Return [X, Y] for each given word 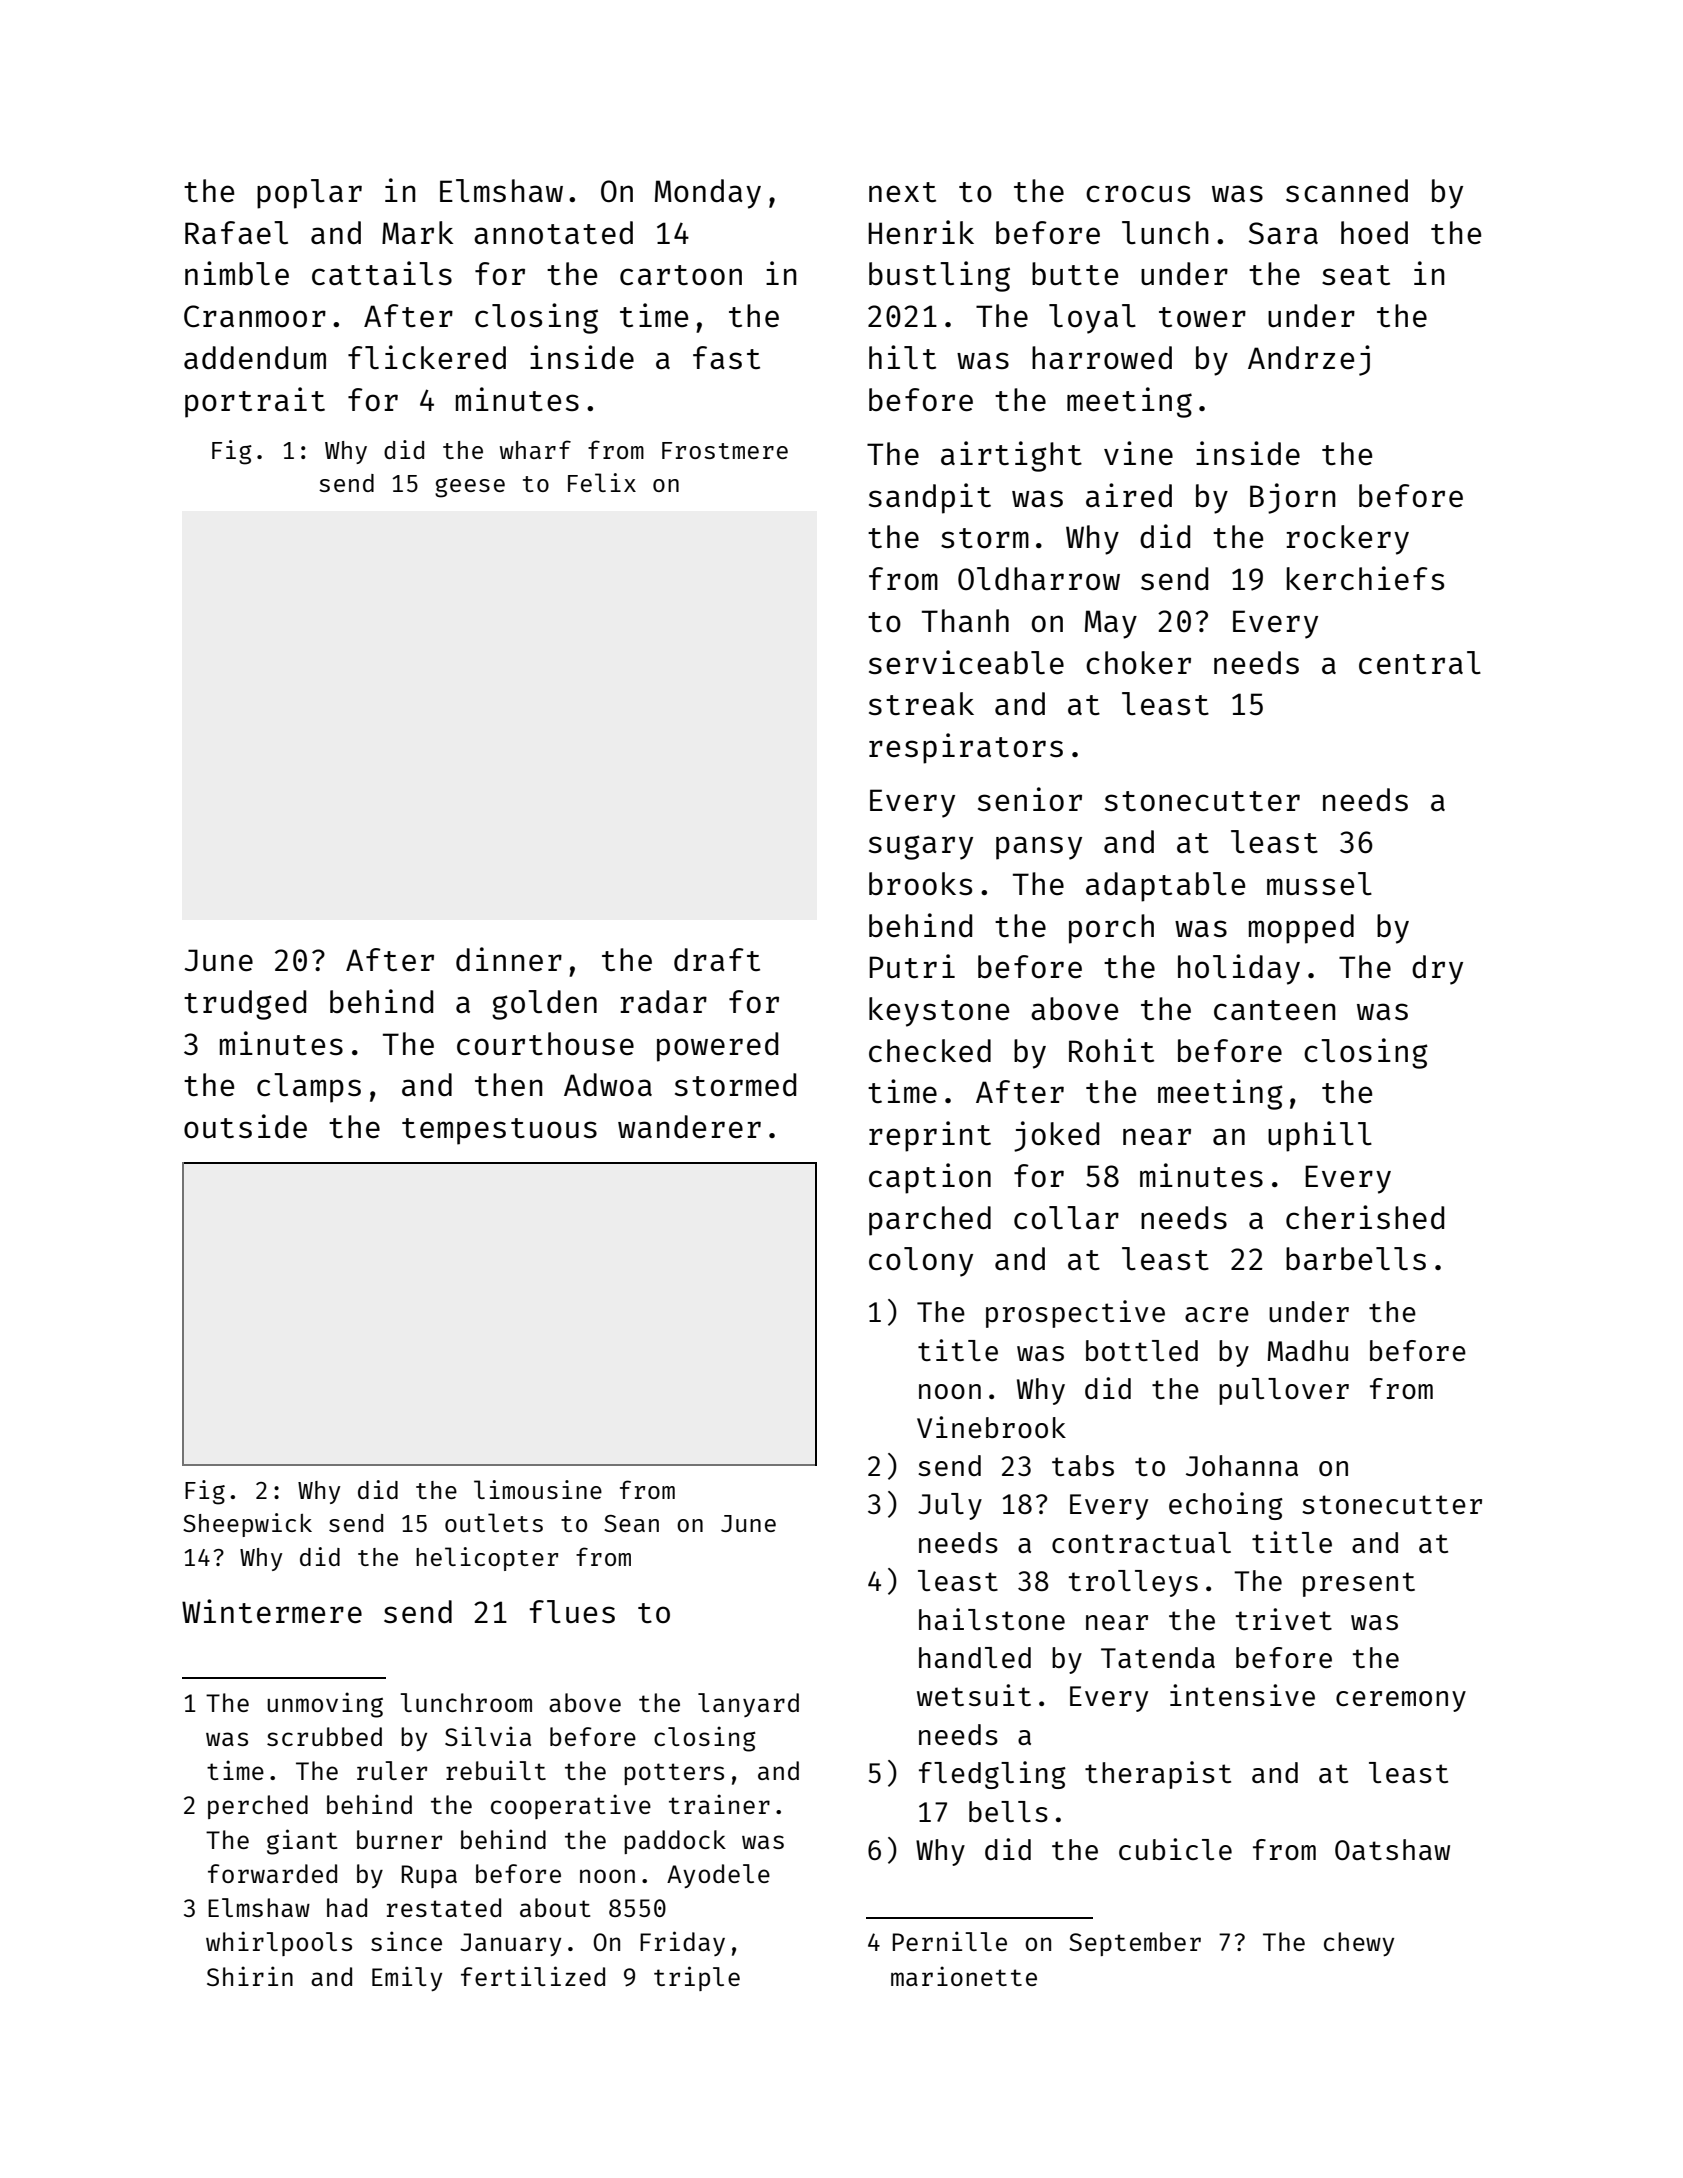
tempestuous [499, 1131]
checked [930, 1050]
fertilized [533, 1976]
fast [726, 357]
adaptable [1165, 887]
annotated [553, 232]
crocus [1138, 193]
